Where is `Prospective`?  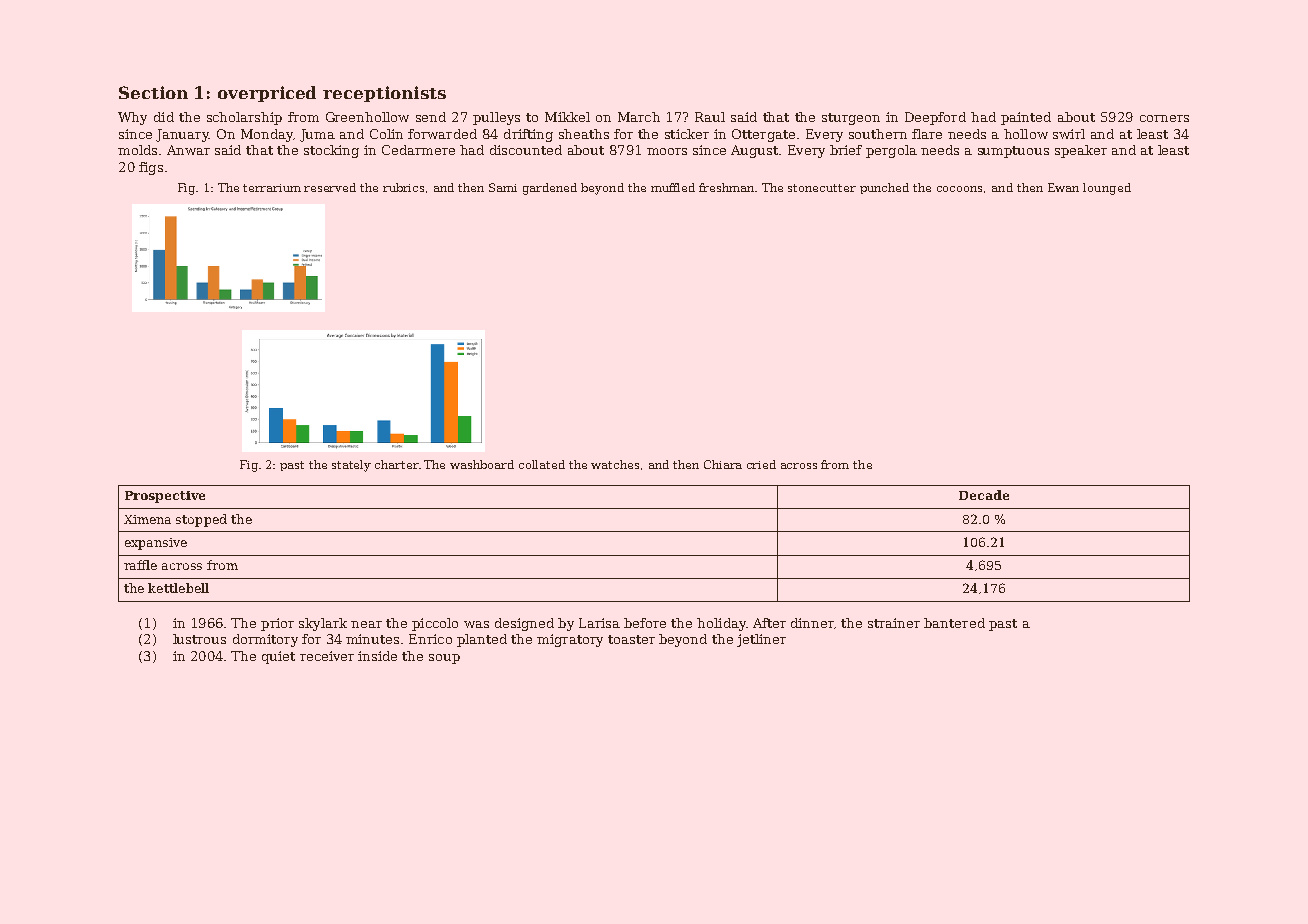
Prospective is located at coordinates (165, 497).
